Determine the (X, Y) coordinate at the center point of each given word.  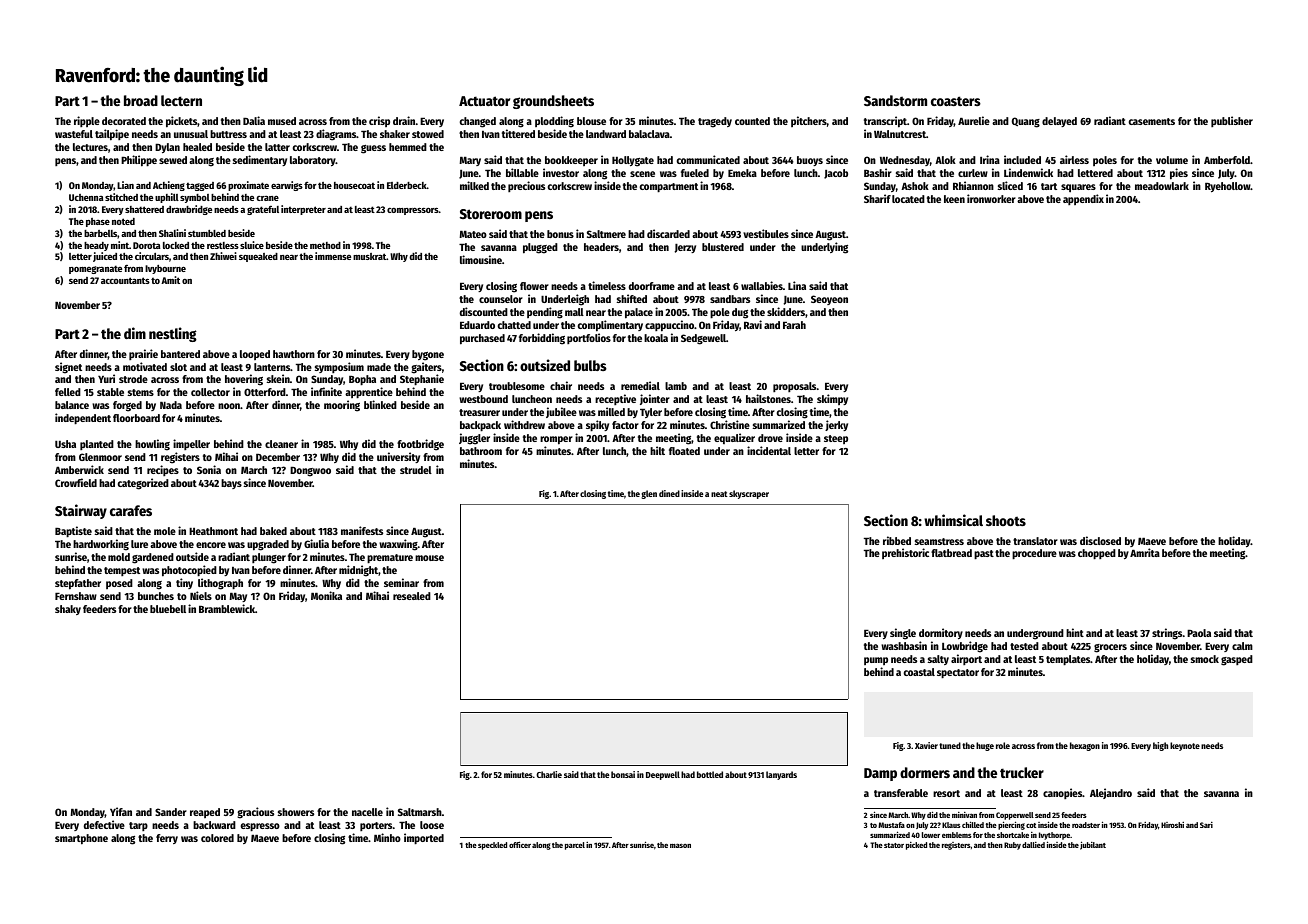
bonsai (623, 774)
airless (1074, 159)
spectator (958, 674)
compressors (413, 211)
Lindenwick (1028, 172)
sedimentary (260, 160)
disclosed (1100, 540)
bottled (710, 774)
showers (296, 812)
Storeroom (491, 214)
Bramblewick (227, 608)
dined (669, 493)
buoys (810, 161)
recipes (163, 470)
